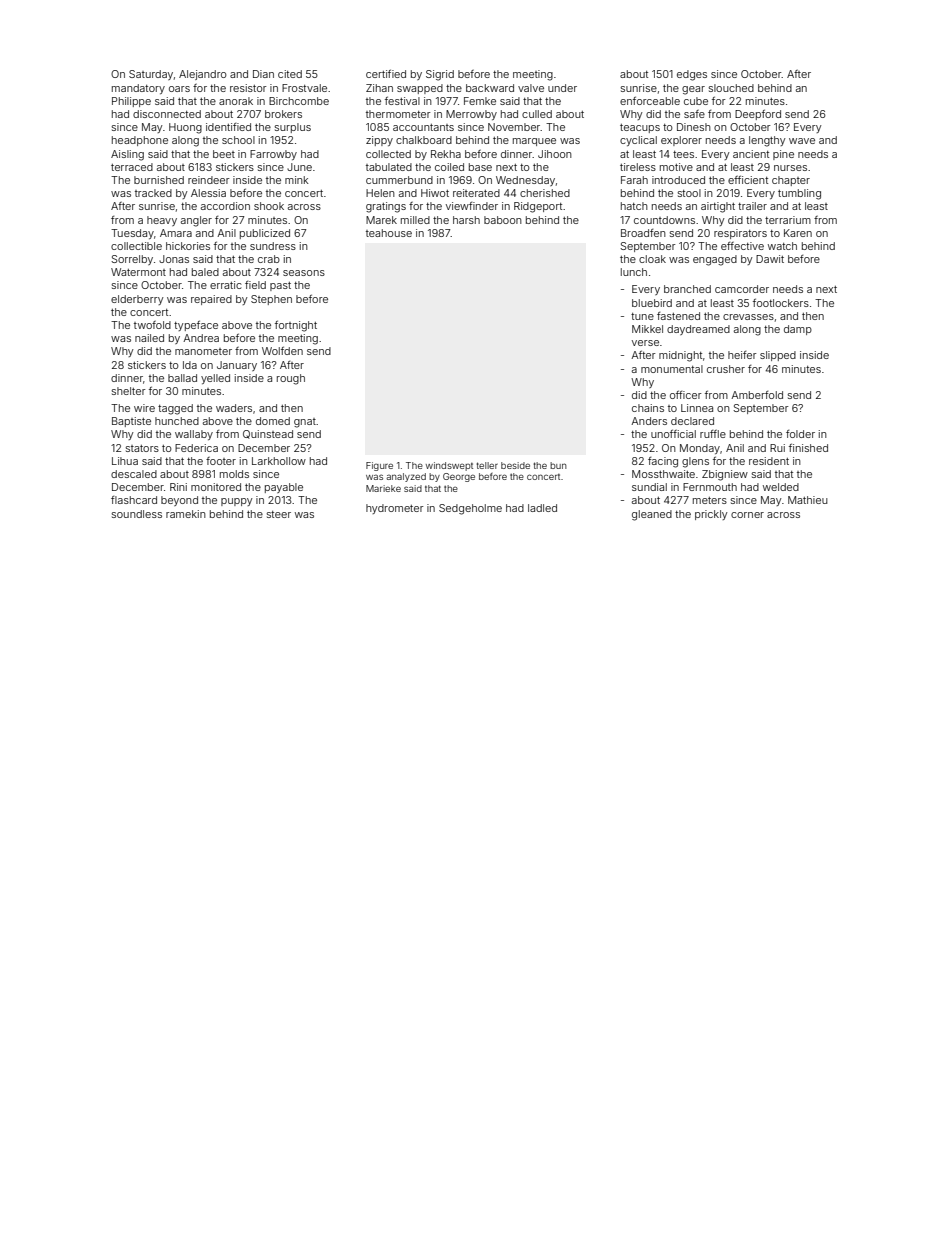 The width and height of the screenshot is (952, 1233). Describe the element at coordinates (224, 154) in the screenshot. I see `beet` at that location.
